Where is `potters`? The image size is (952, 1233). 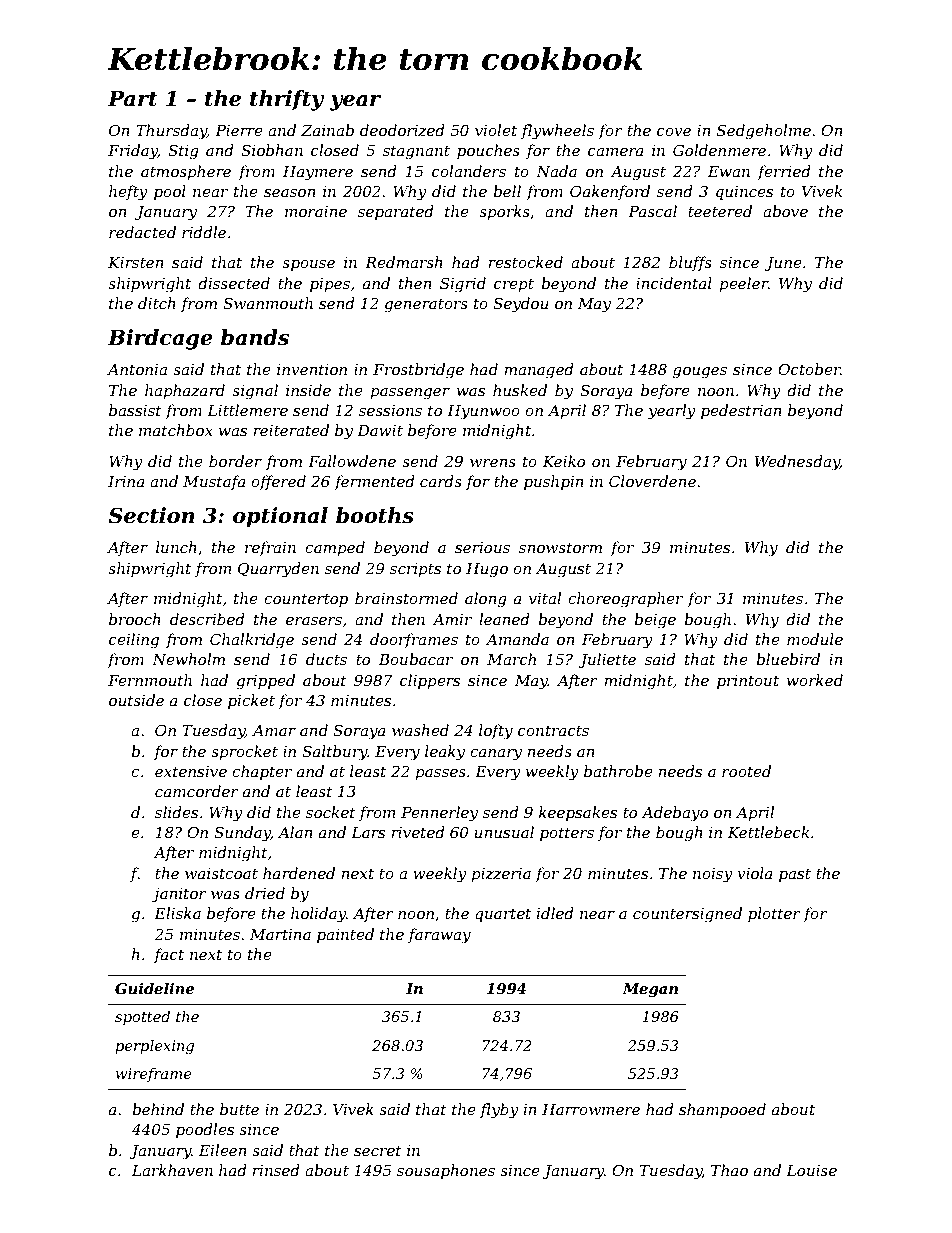 potters is located at coordinates (567, 834).
